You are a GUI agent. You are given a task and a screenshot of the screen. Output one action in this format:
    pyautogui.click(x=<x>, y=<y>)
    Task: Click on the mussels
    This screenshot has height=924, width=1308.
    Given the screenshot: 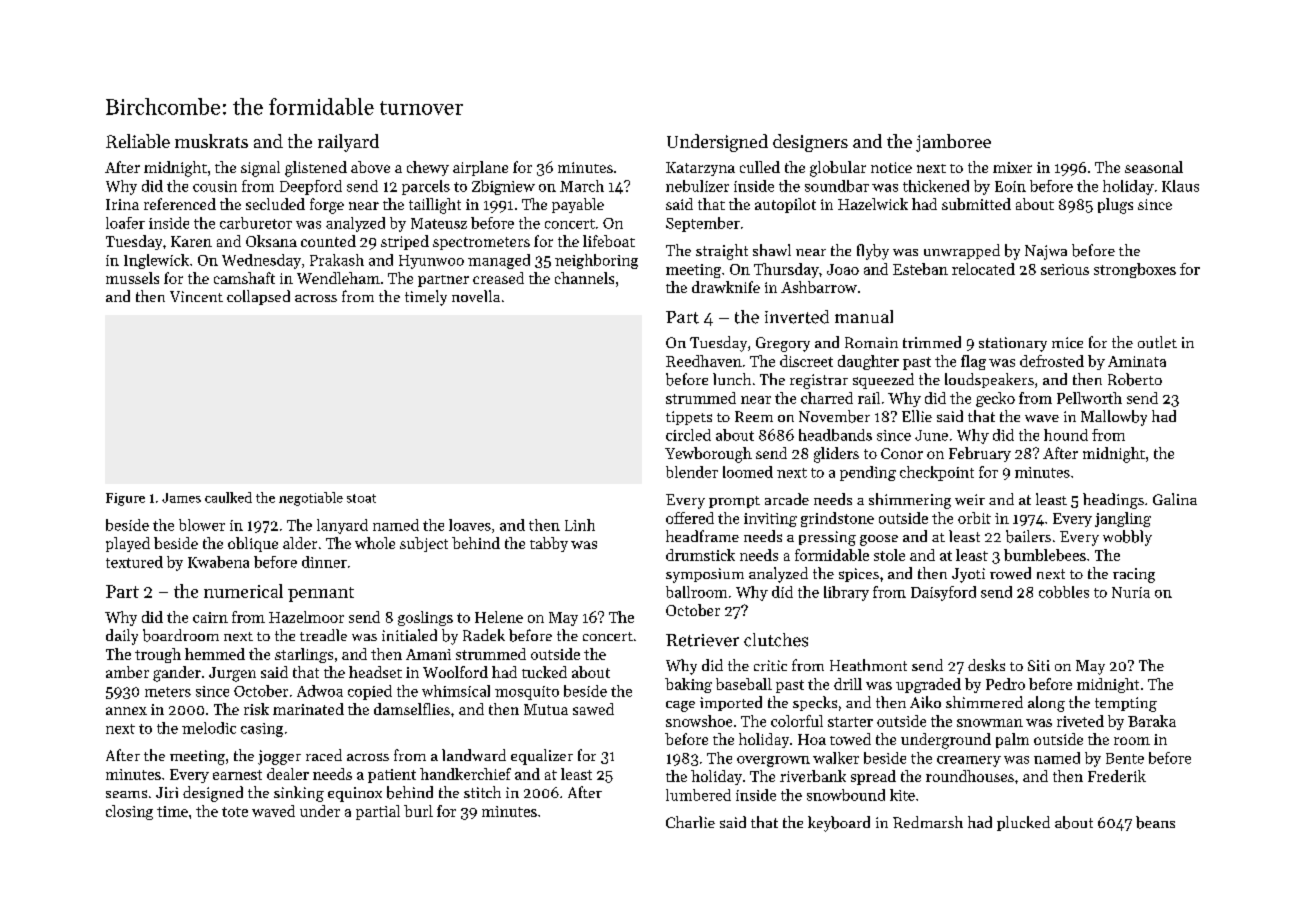 What is the action you would take?
    pyautogui.click(x=132, y=278)
